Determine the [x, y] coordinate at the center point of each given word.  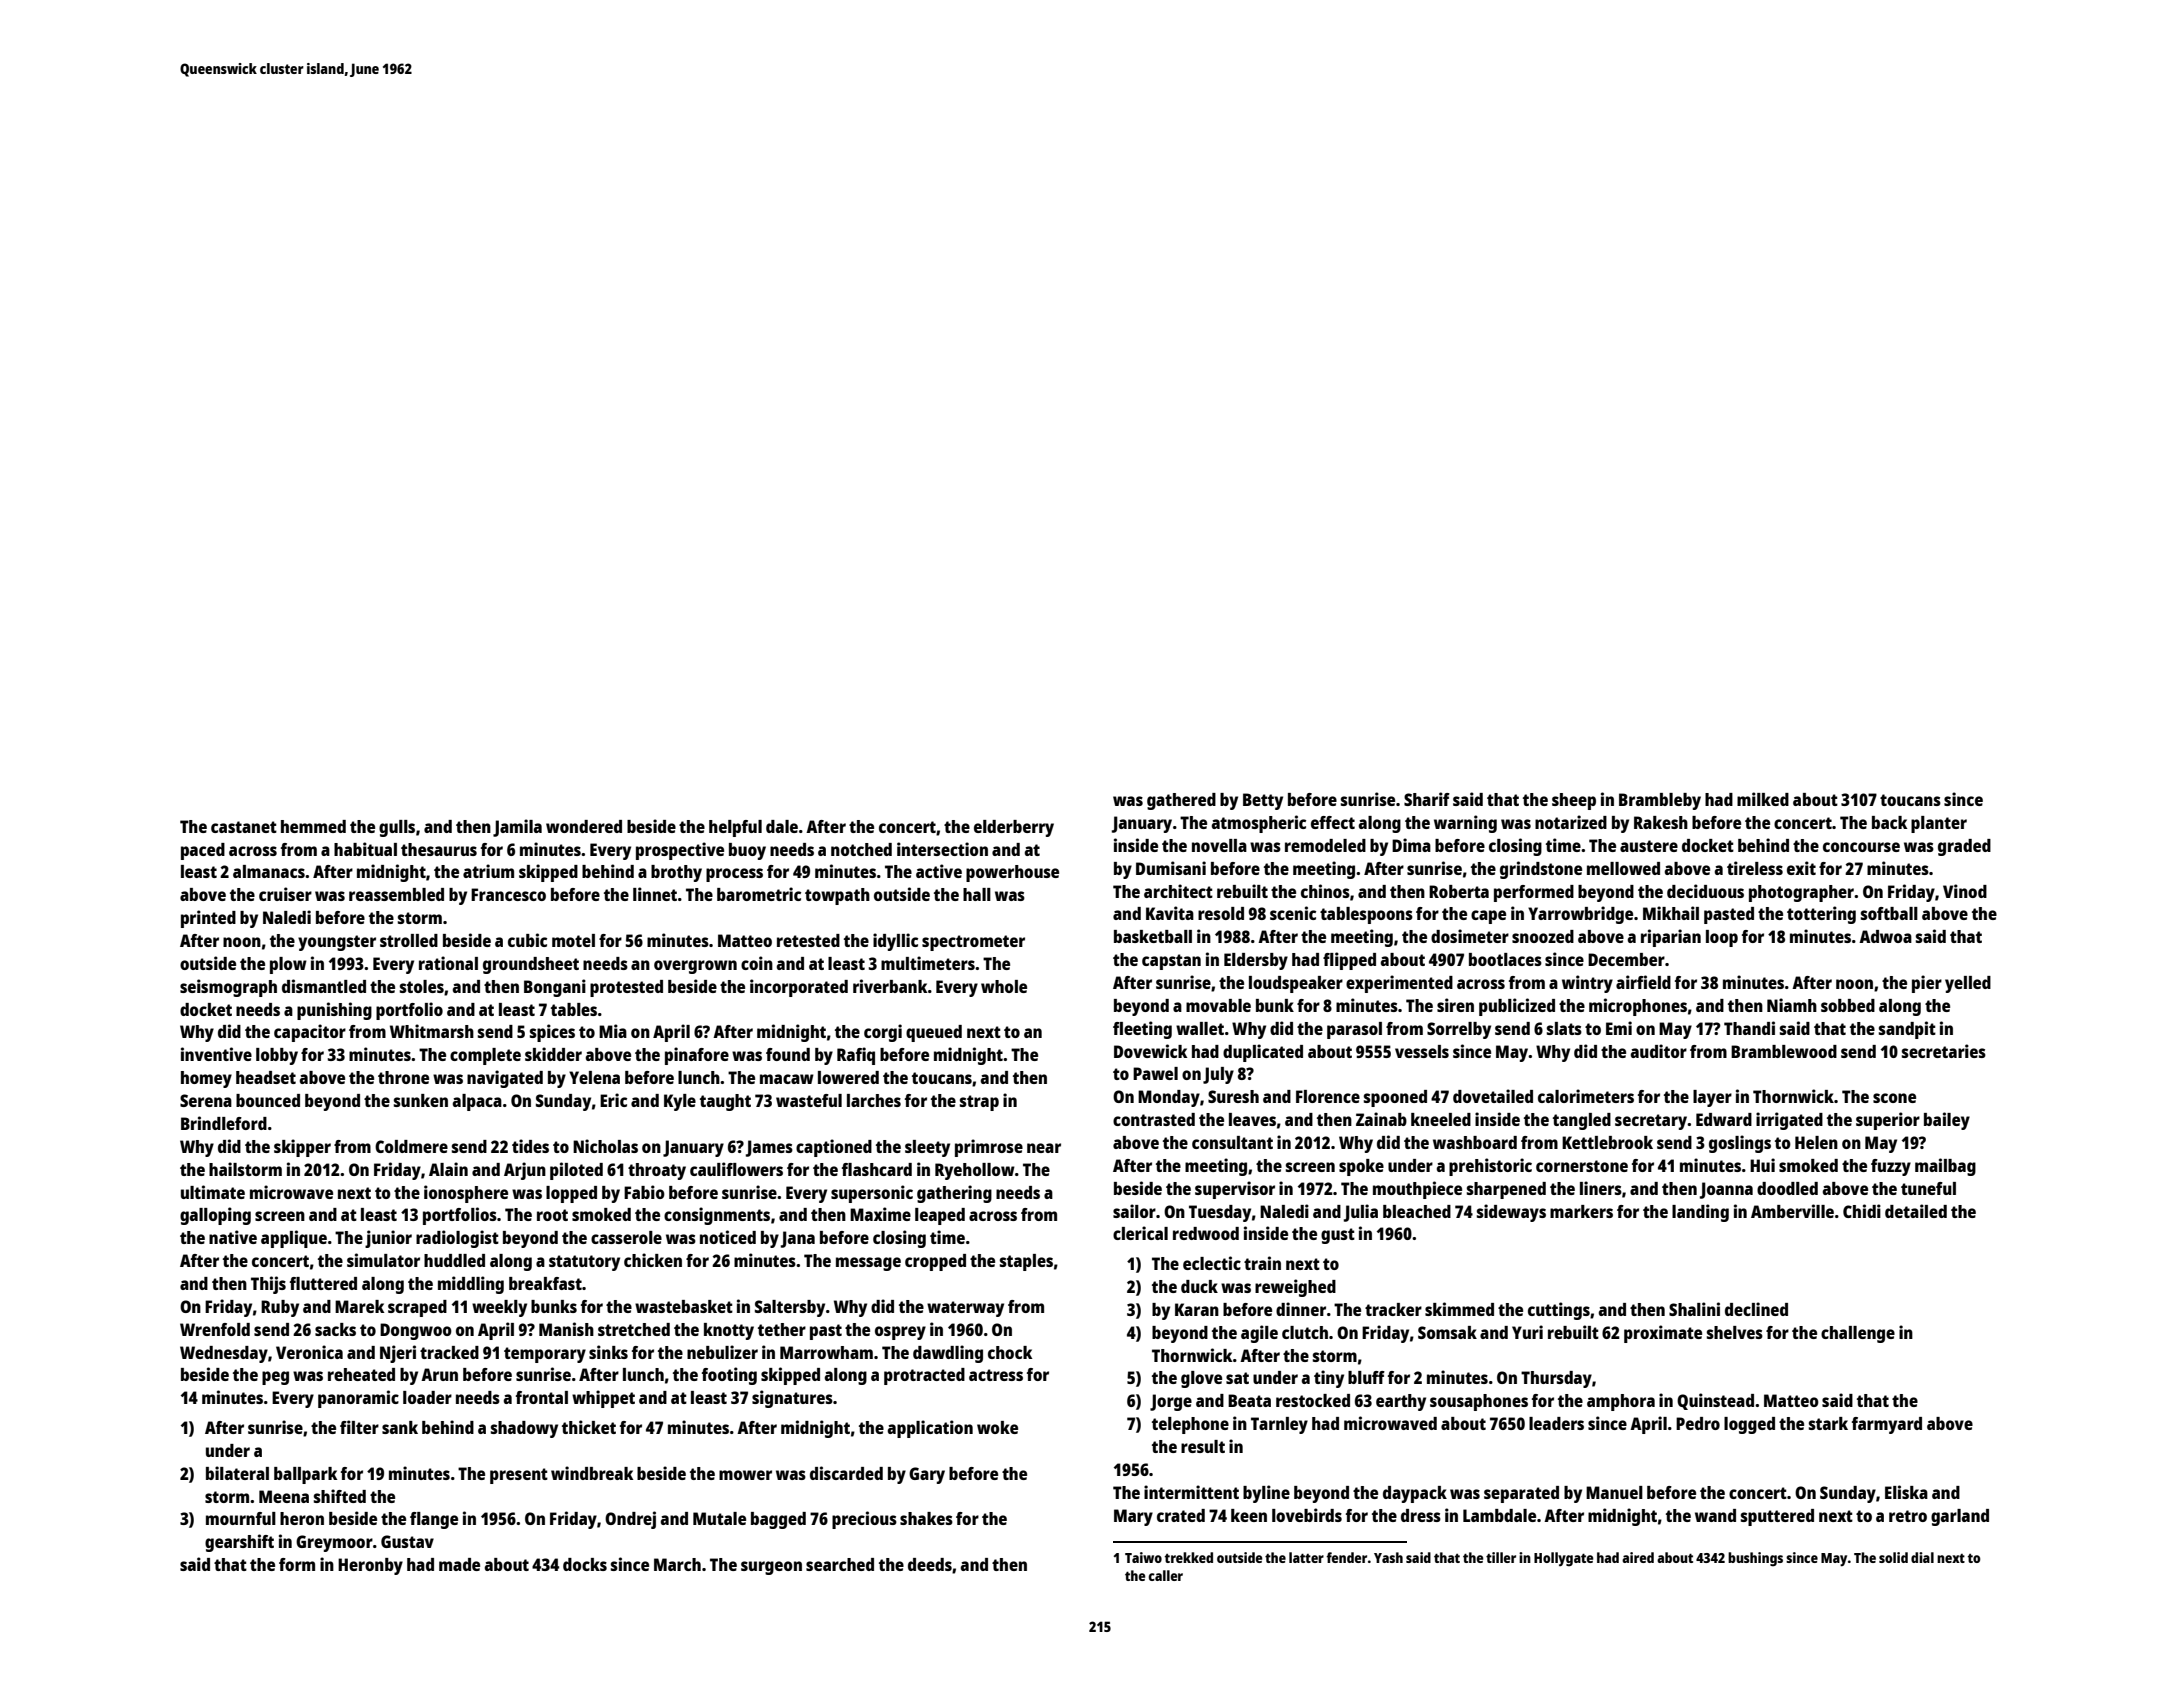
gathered [1181, 801]
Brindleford [224, 1123]
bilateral [237, 1473]
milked [1763, 799]
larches [874, 1100]
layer [1712, 1098]
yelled [1968, 984]
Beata [1249, 1400]
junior [388, 1239]
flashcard [877, 1169]
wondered [584, 826]
